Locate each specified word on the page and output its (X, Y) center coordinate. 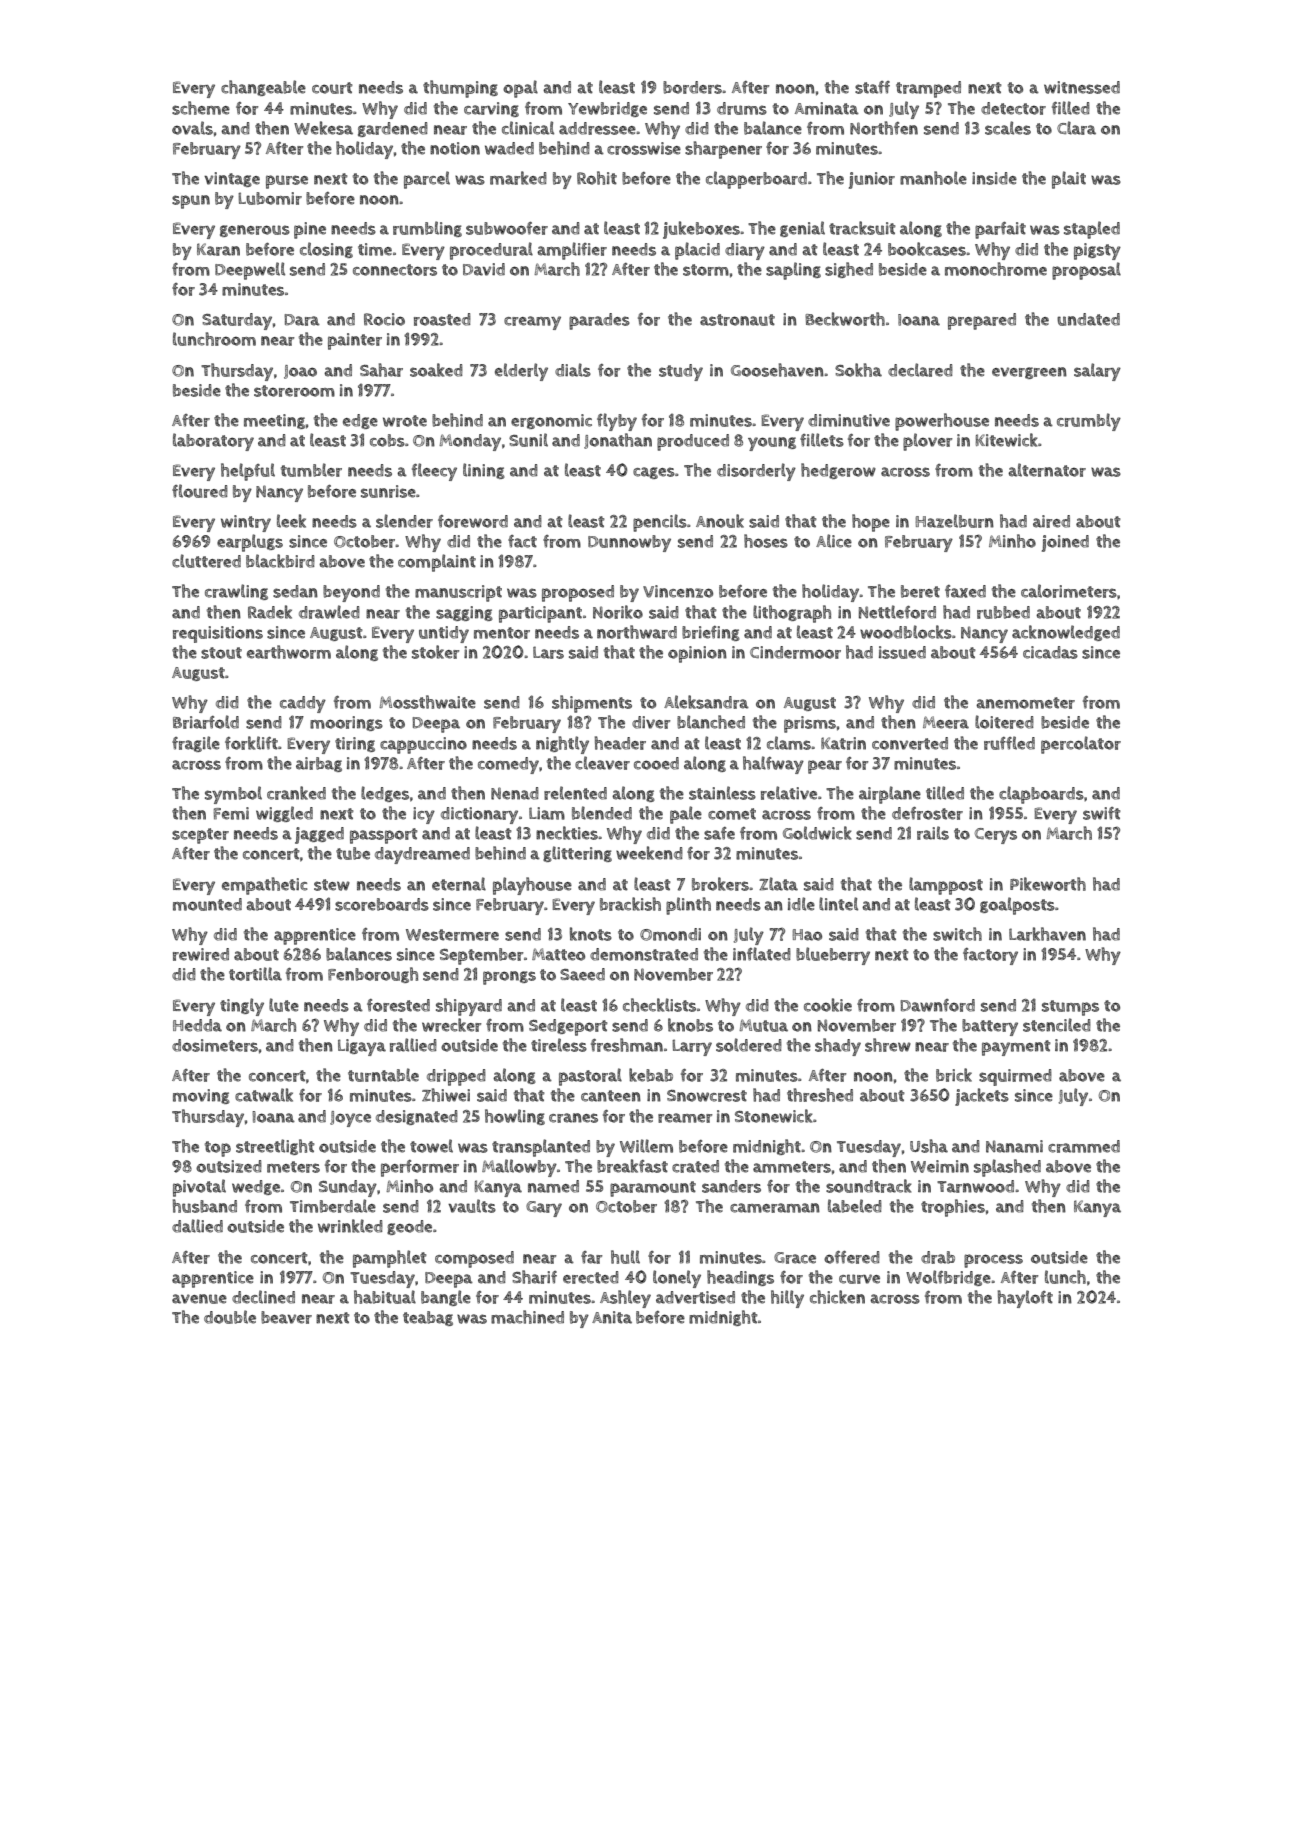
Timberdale (333, 1206)
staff (872, 87)
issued (902, 652)
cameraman (775, 1208)
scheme (201, 108)
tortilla (255, 974)
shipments (592, 704)
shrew (888, 1045)
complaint (437, 563)
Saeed (582, 974)
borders (692, 87)
